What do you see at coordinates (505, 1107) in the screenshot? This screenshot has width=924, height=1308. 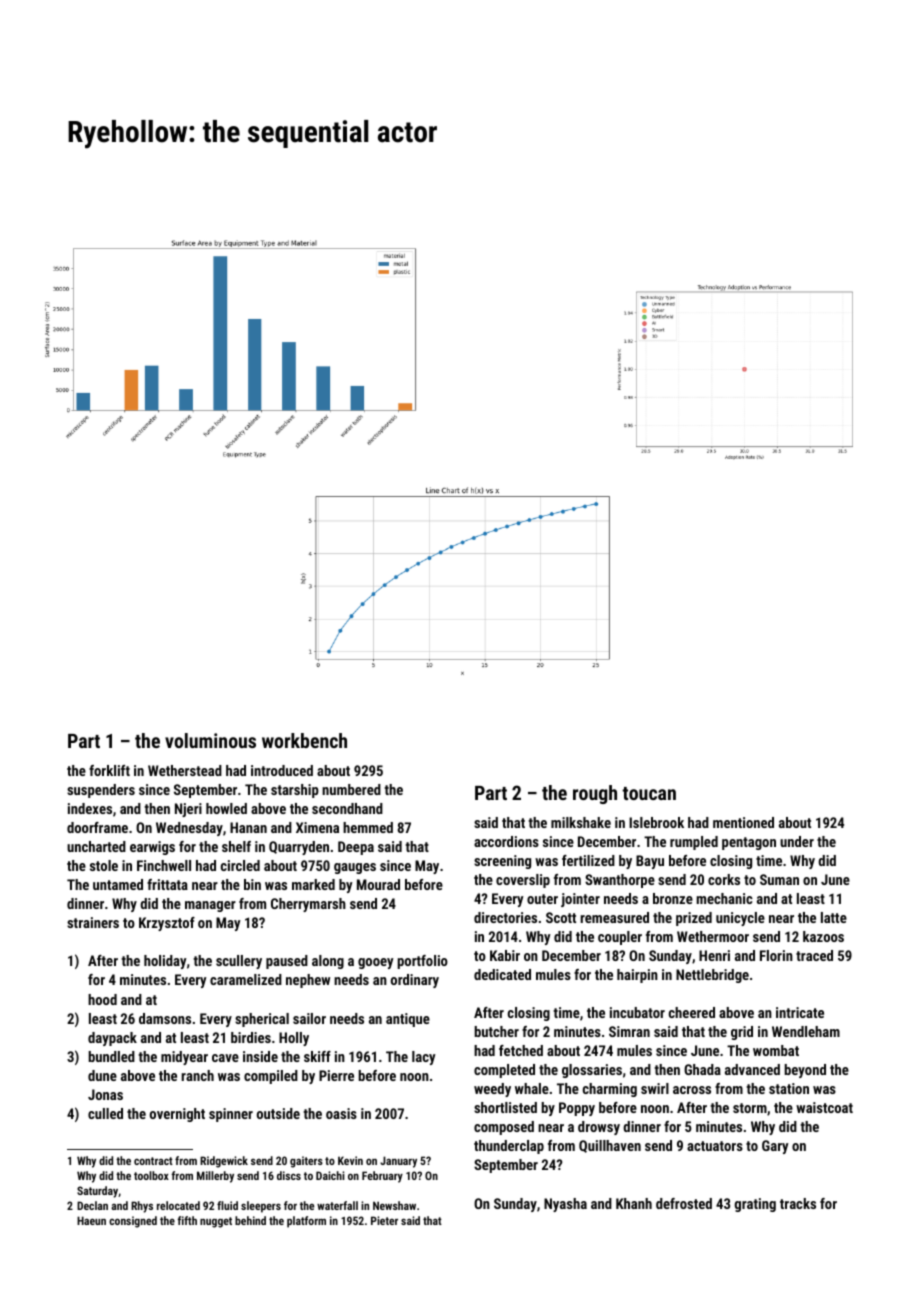 I see `shortlisted` at bounding box center [505, 1107].
